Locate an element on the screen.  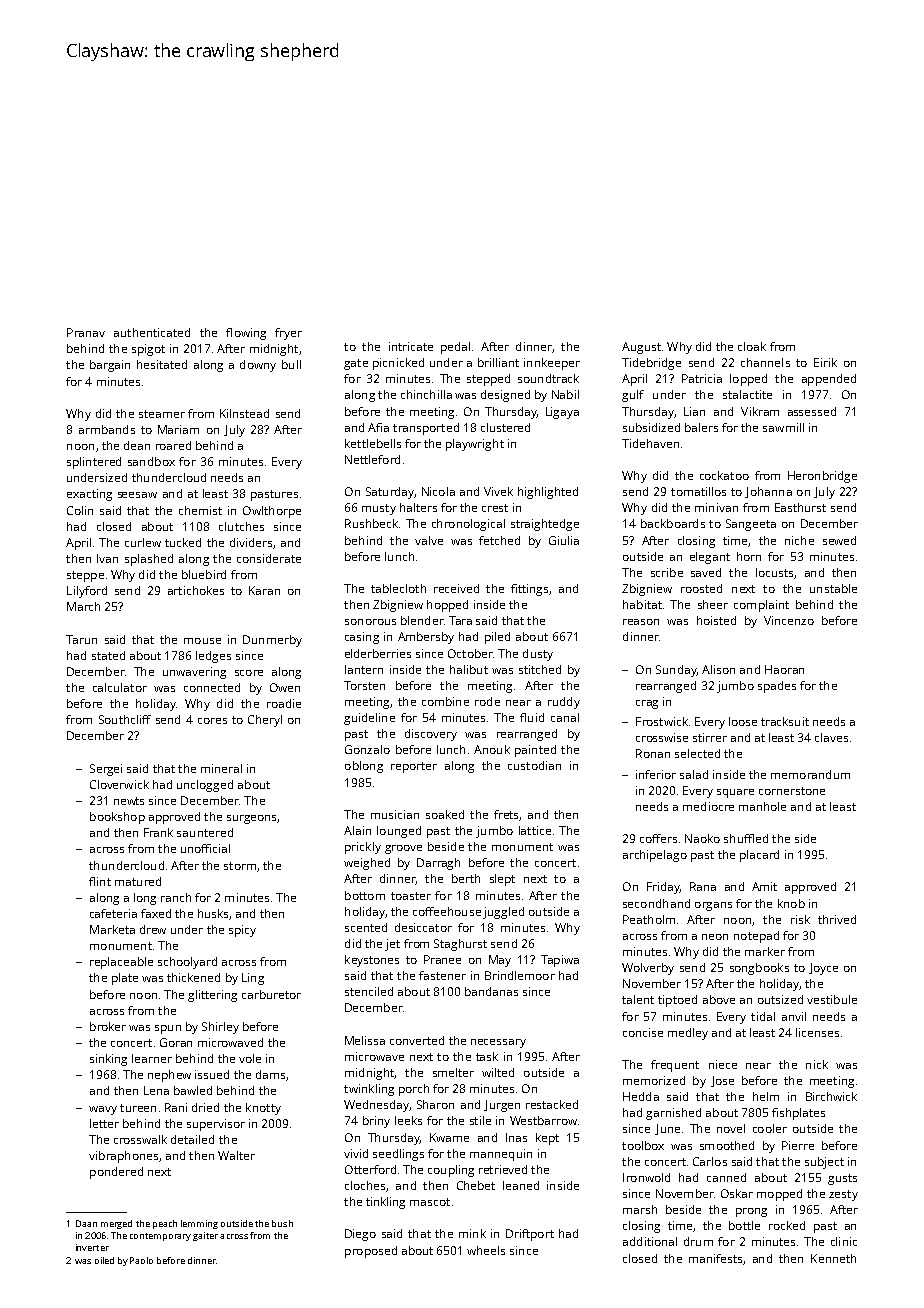
flint is located at coordinates (100, 881).
